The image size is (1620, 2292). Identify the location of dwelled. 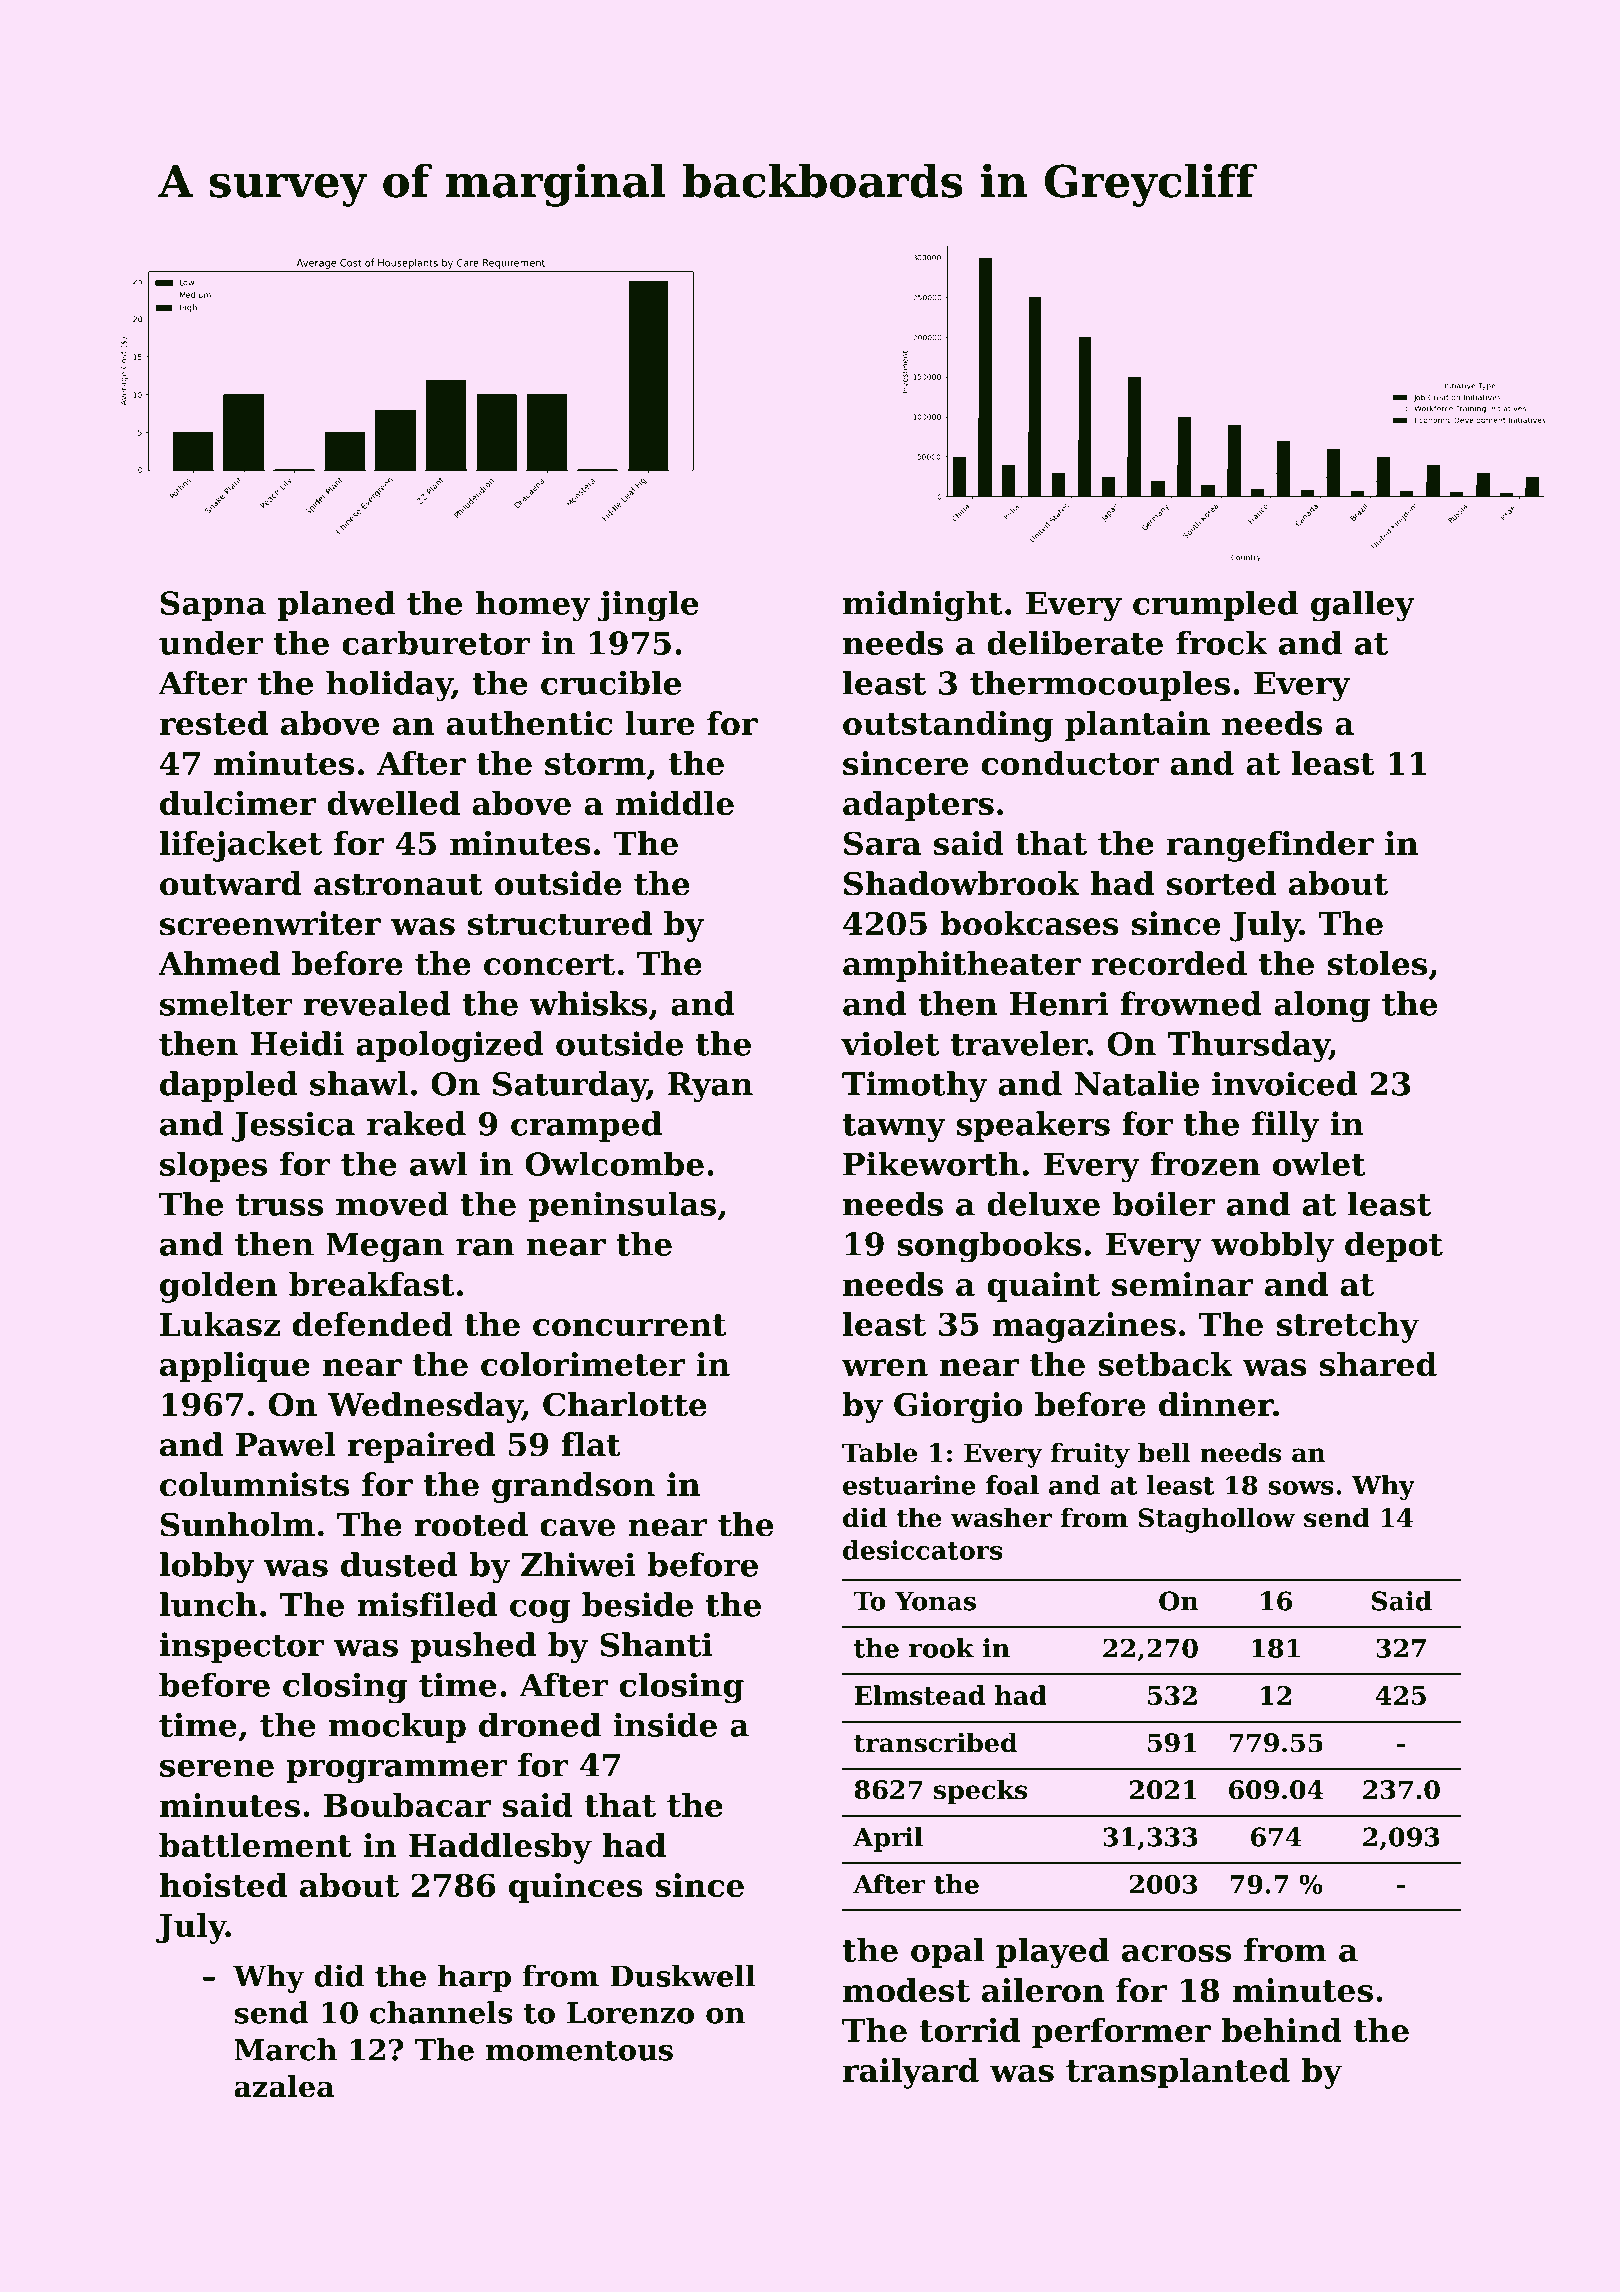
(394, 803).
